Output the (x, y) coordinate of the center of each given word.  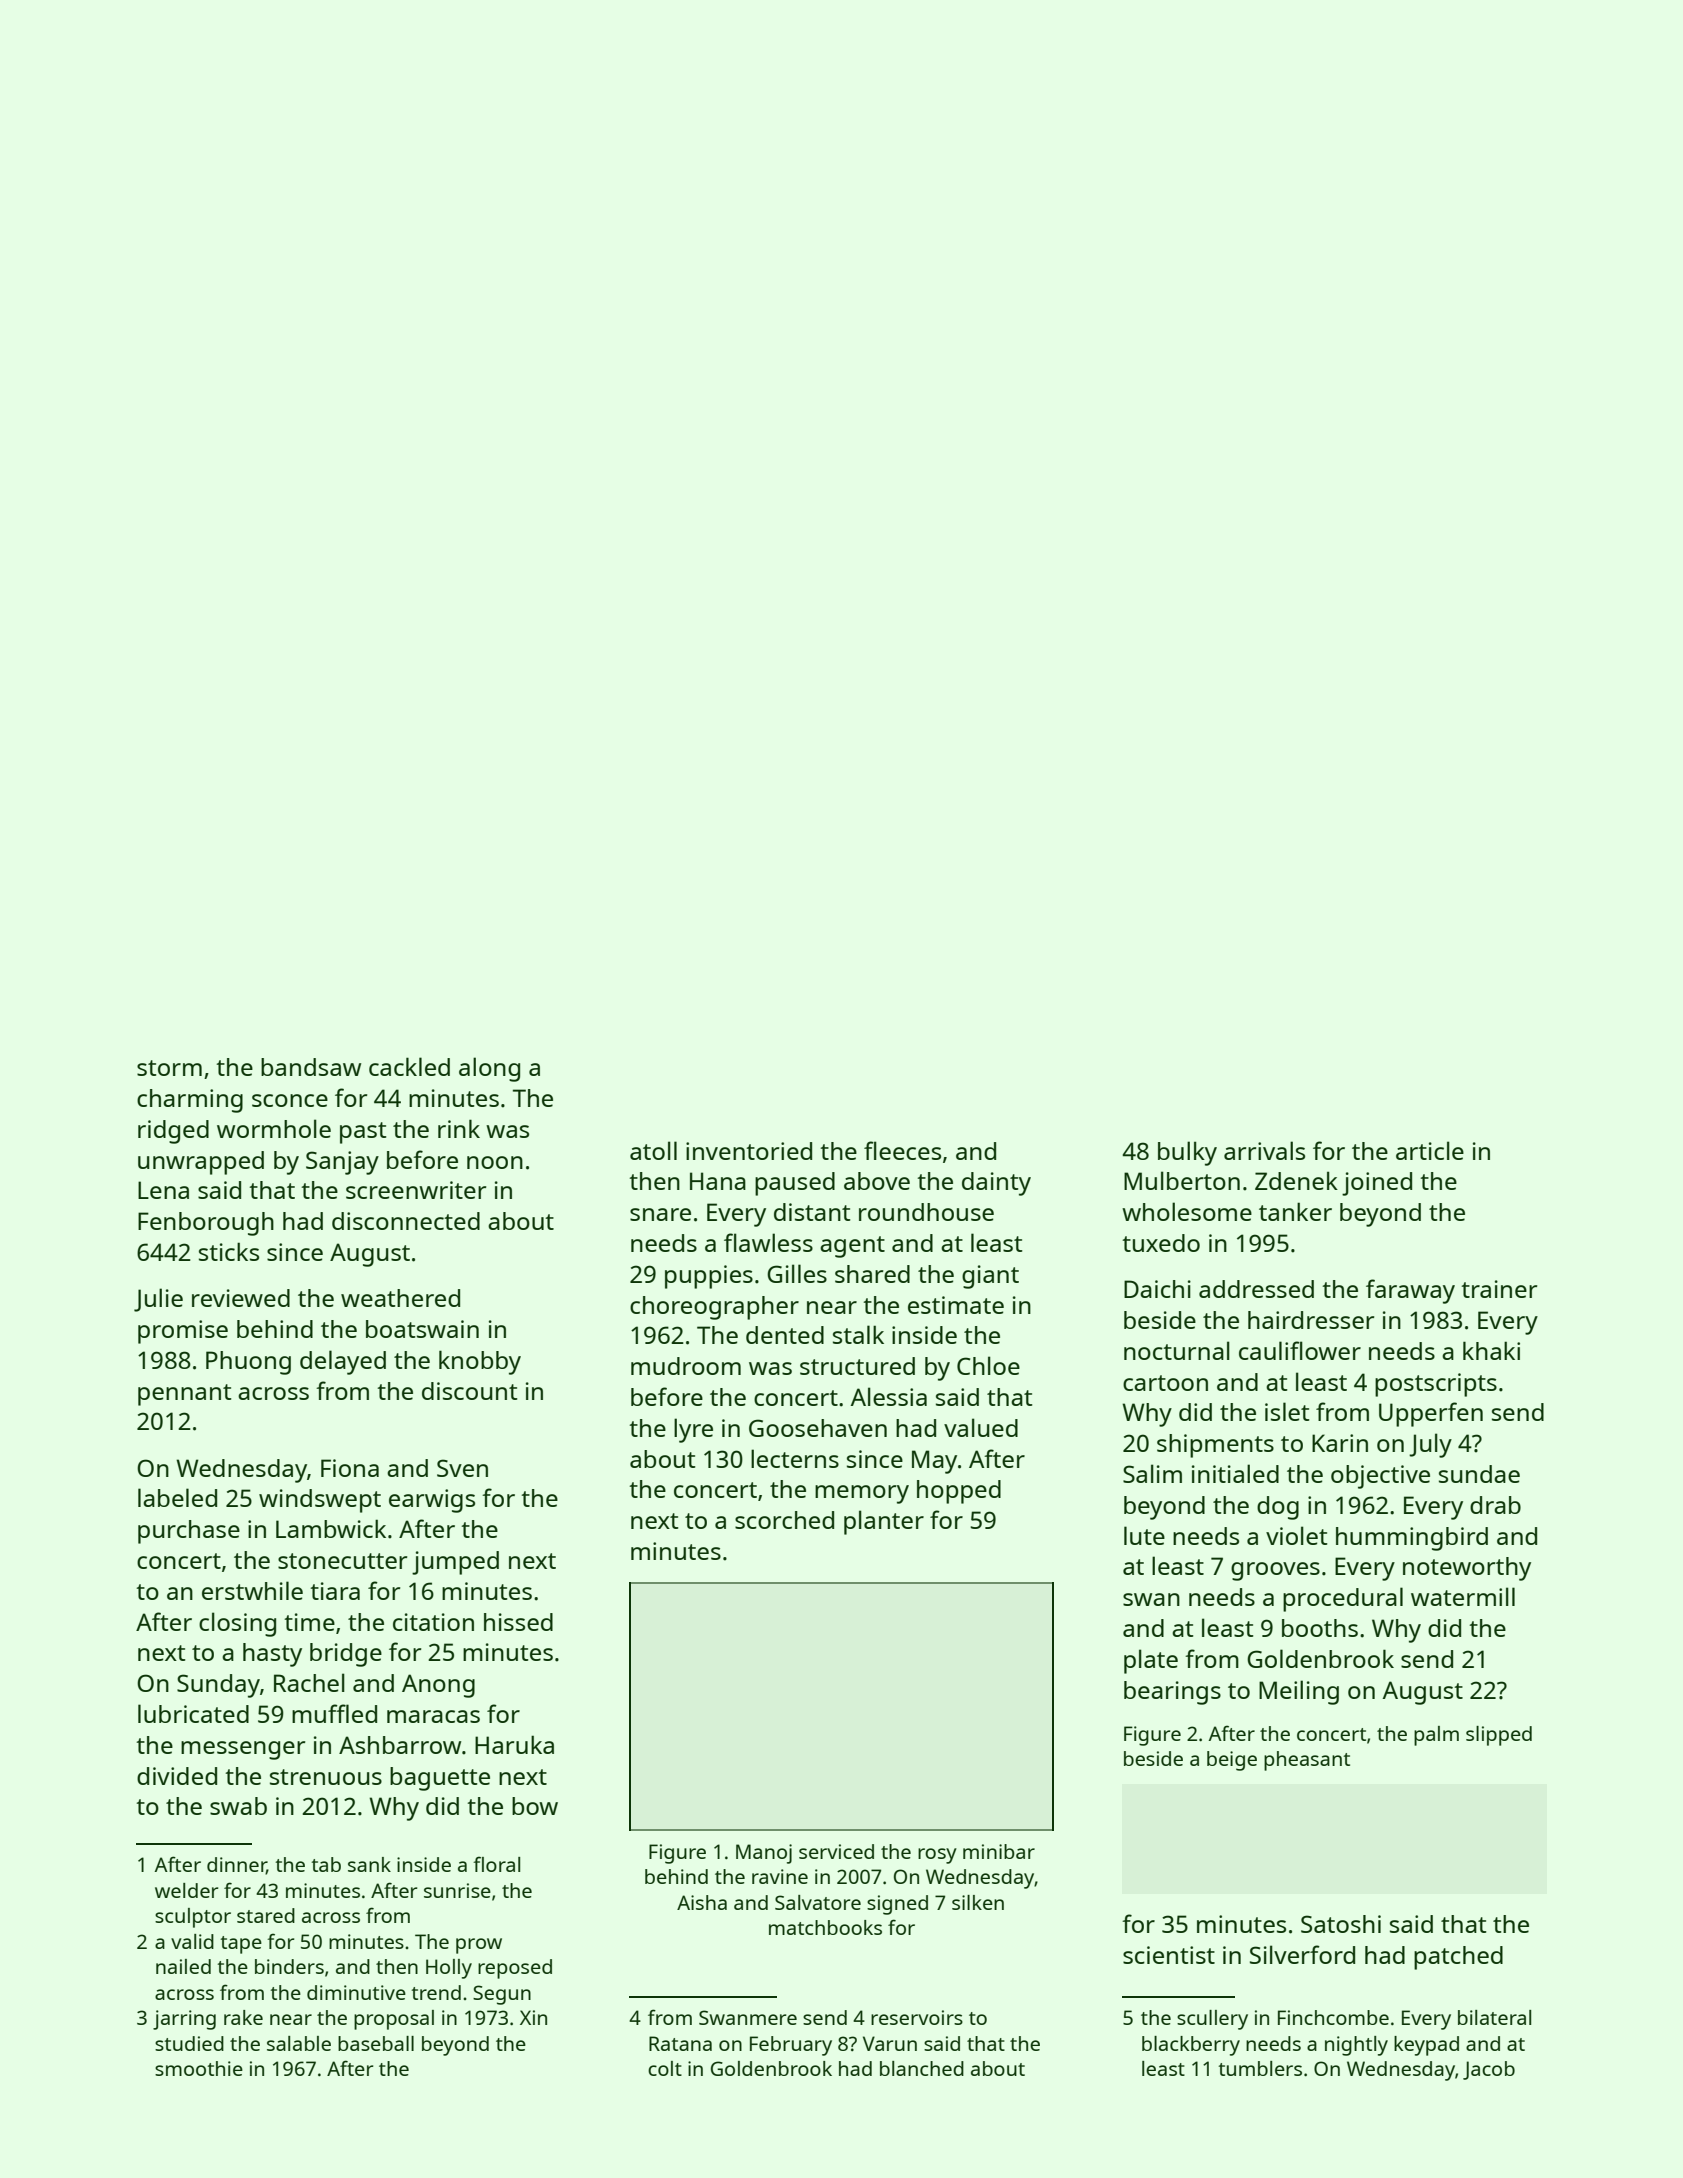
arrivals (1264, 1150)
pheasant (1307, 1761)
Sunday (218, 1686)
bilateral (1494, 2017)
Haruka (514, 1744)
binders (289, 1966)
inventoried (749, 1151)
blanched (922, 2068)
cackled (409, 1066)
